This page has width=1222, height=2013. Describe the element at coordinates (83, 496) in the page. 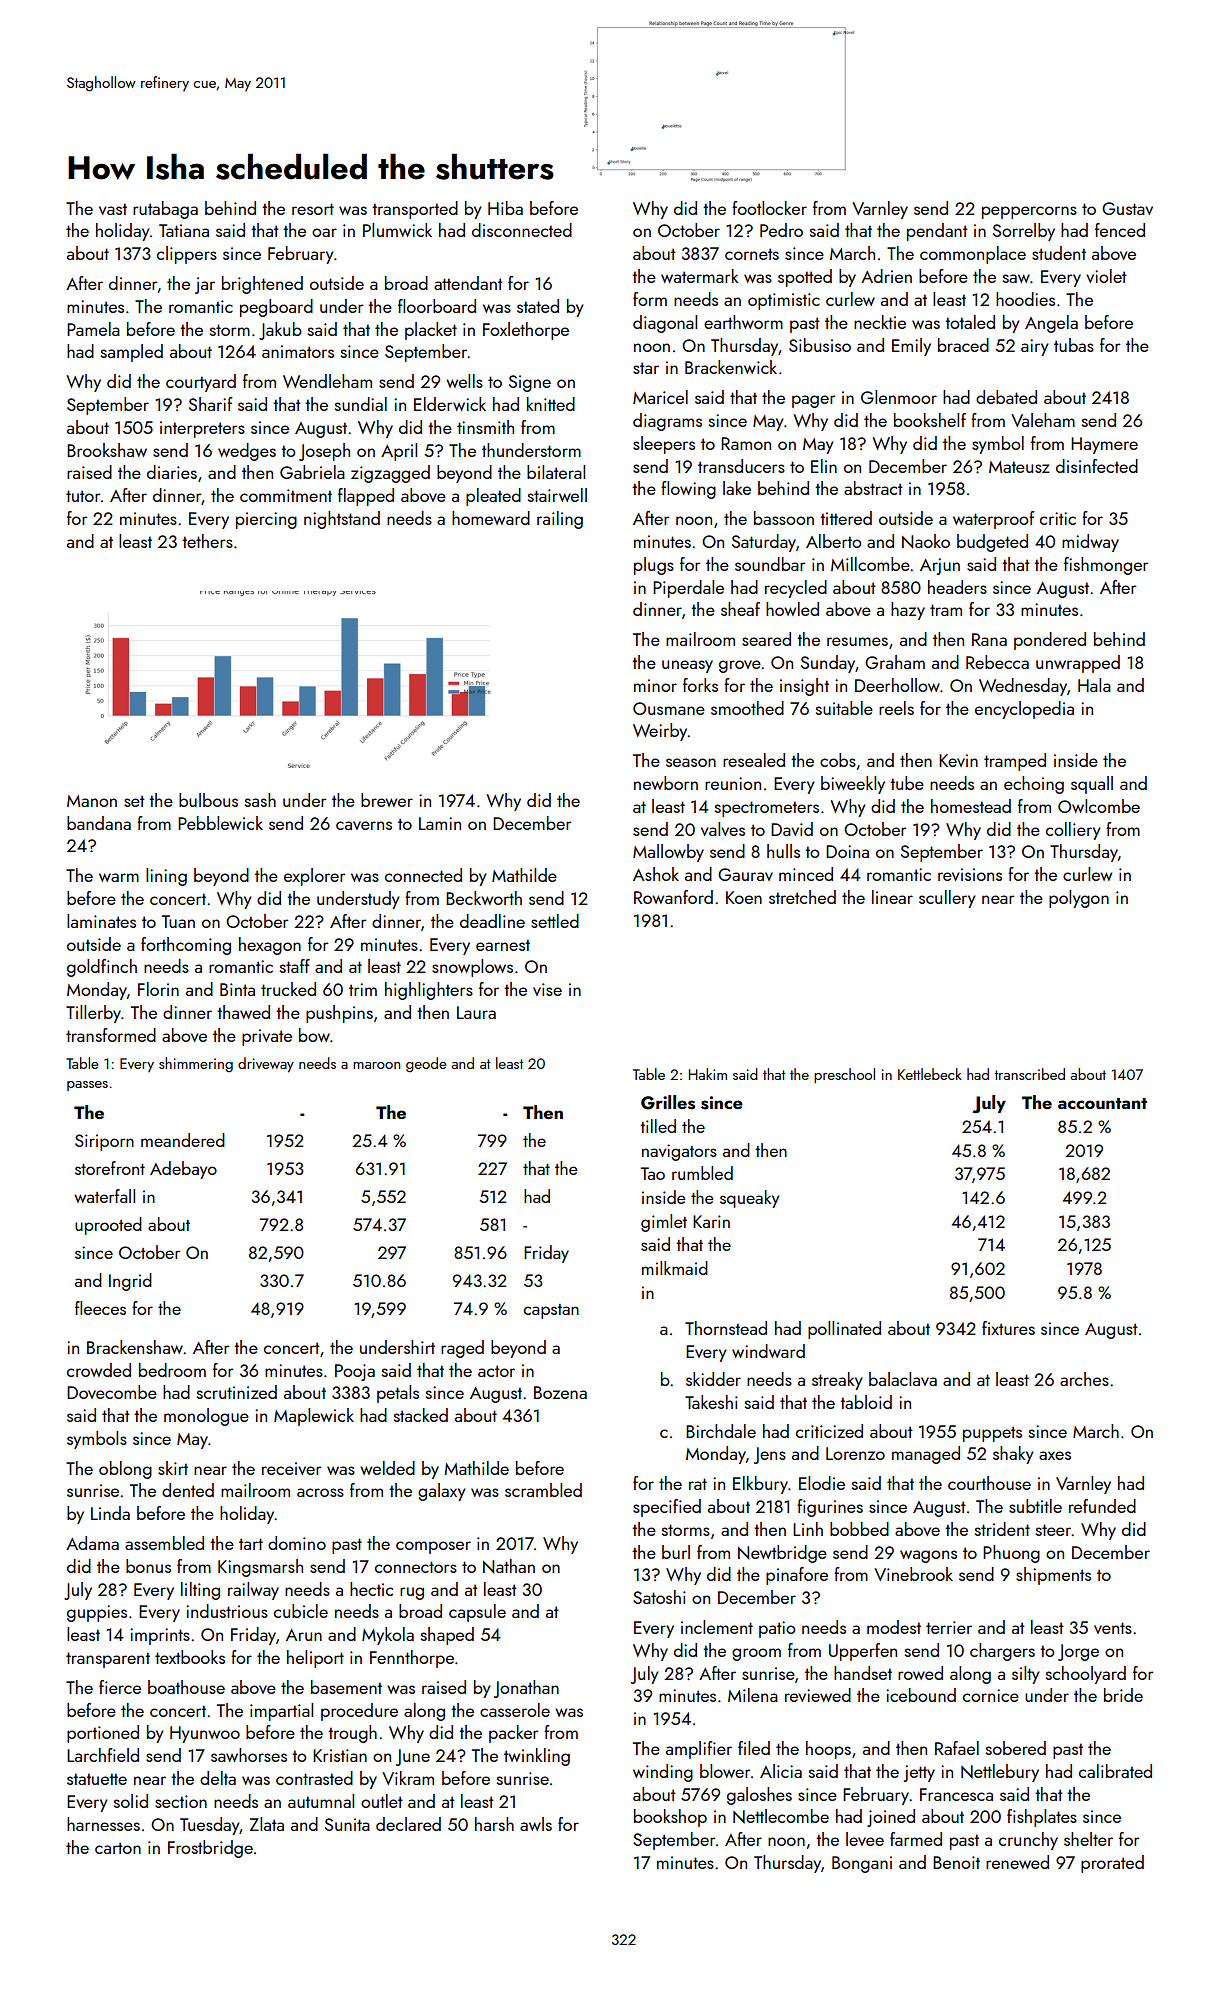

I see `tutor` at that location.
